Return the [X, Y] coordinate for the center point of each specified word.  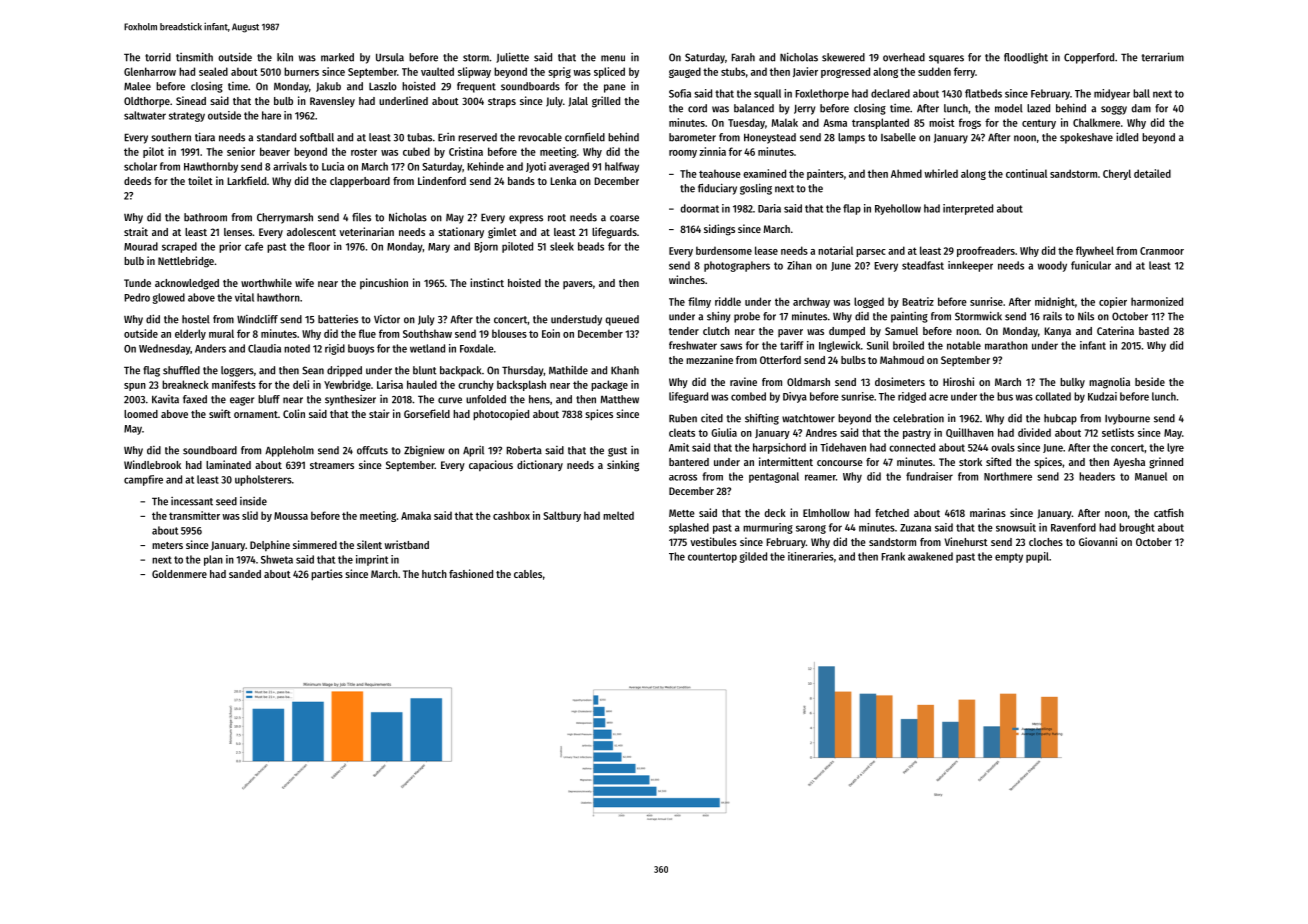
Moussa [291, 516]
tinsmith [194, 57]
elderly [190, 334]
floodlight [1026, 58]
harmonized [1157, 301]
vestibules [713, 541]
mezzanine [709, 359]
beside [1150, 381]
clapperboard [360, 182]
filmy [699, 302]
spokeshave [1086, 138]
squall [767, 94]
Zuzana [915, 528]
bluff [269, 399]
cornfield [585, 137]
